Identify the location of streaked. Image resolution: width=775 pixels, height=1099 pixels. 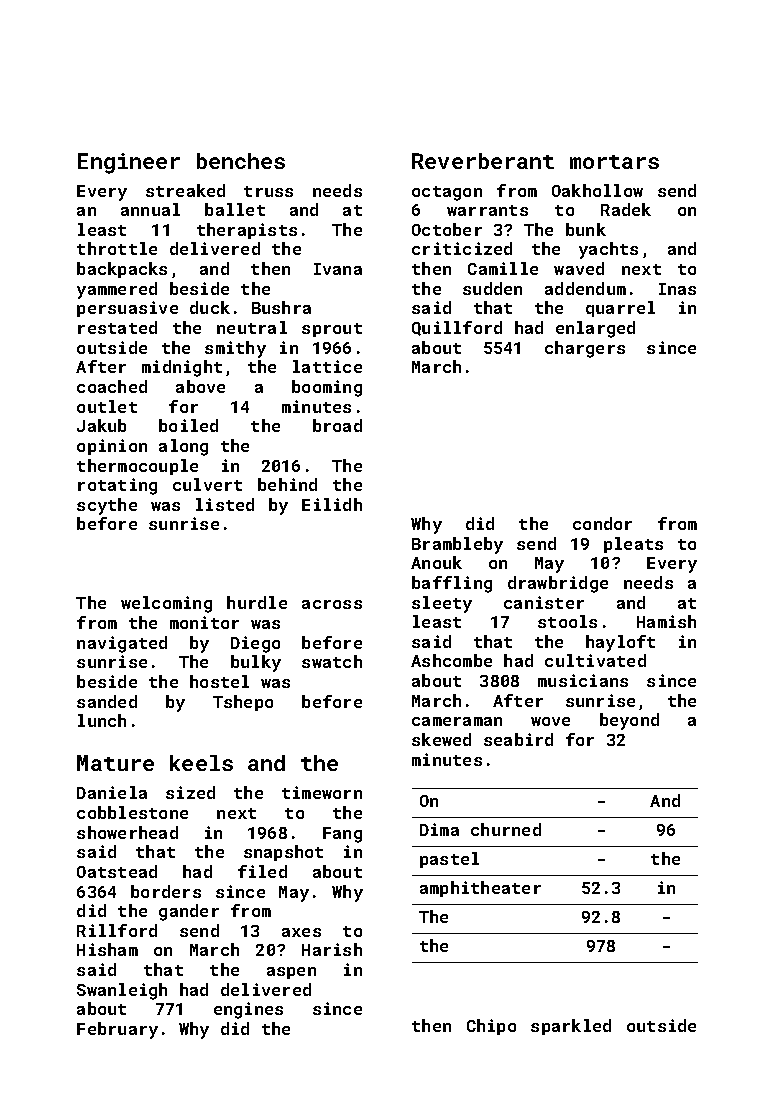
(185, 190).
